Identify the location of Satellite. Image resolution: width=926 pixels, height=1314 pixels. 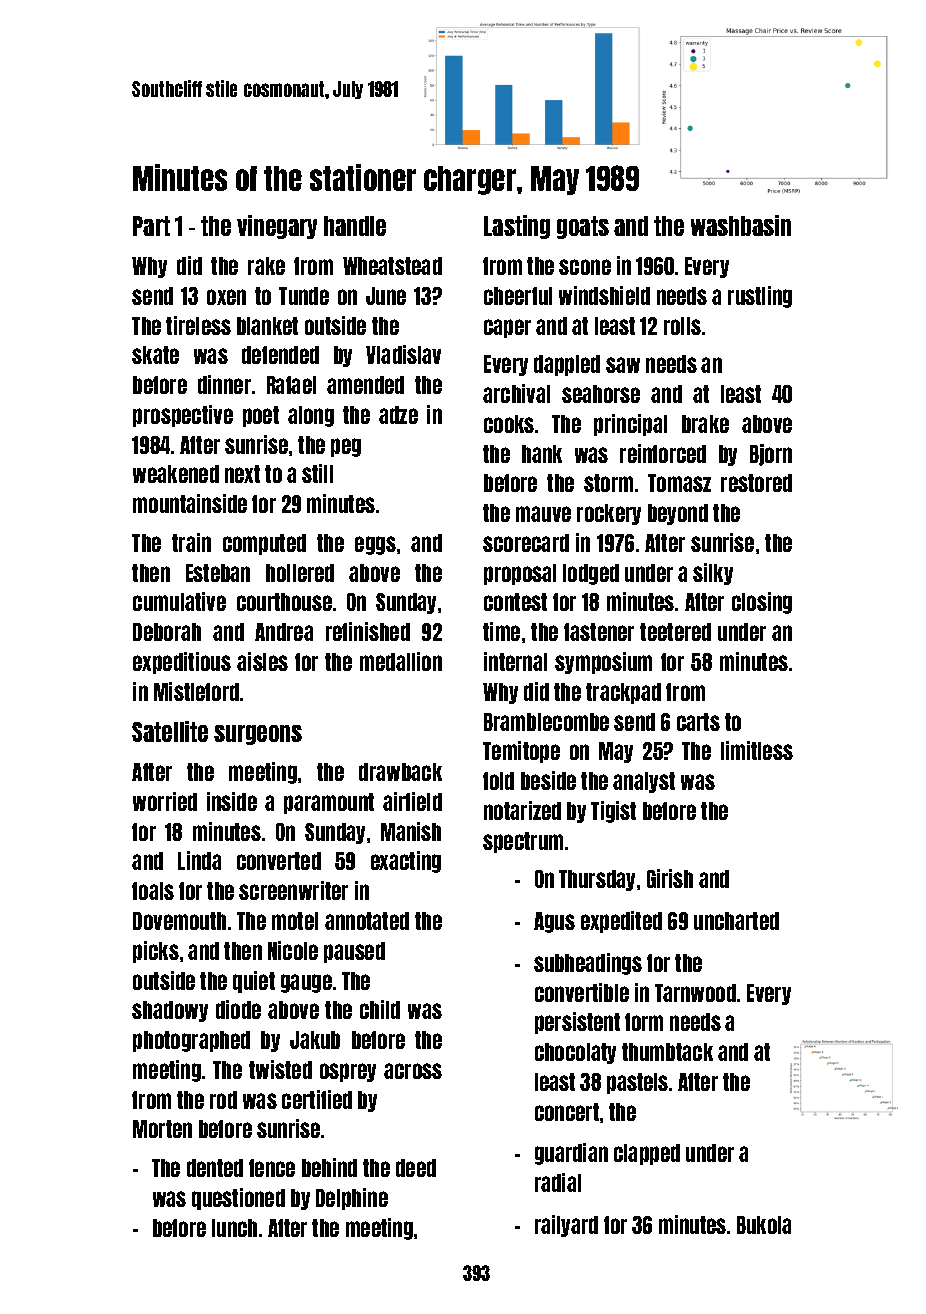
(170, 731).
